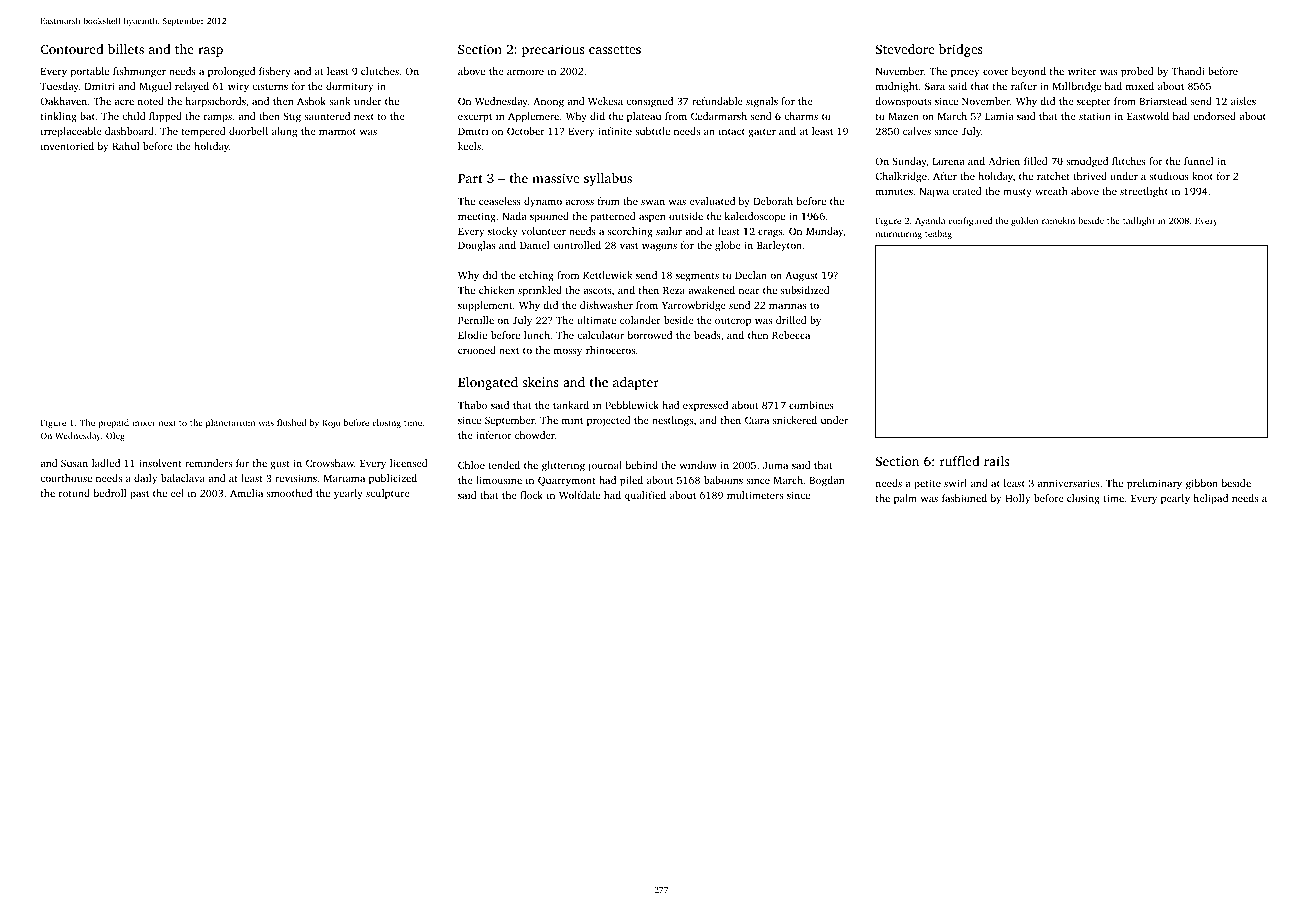  What do you see at coordinates (897, 87) in the document?
I see `midnight` at bounding box center [897, 87].
